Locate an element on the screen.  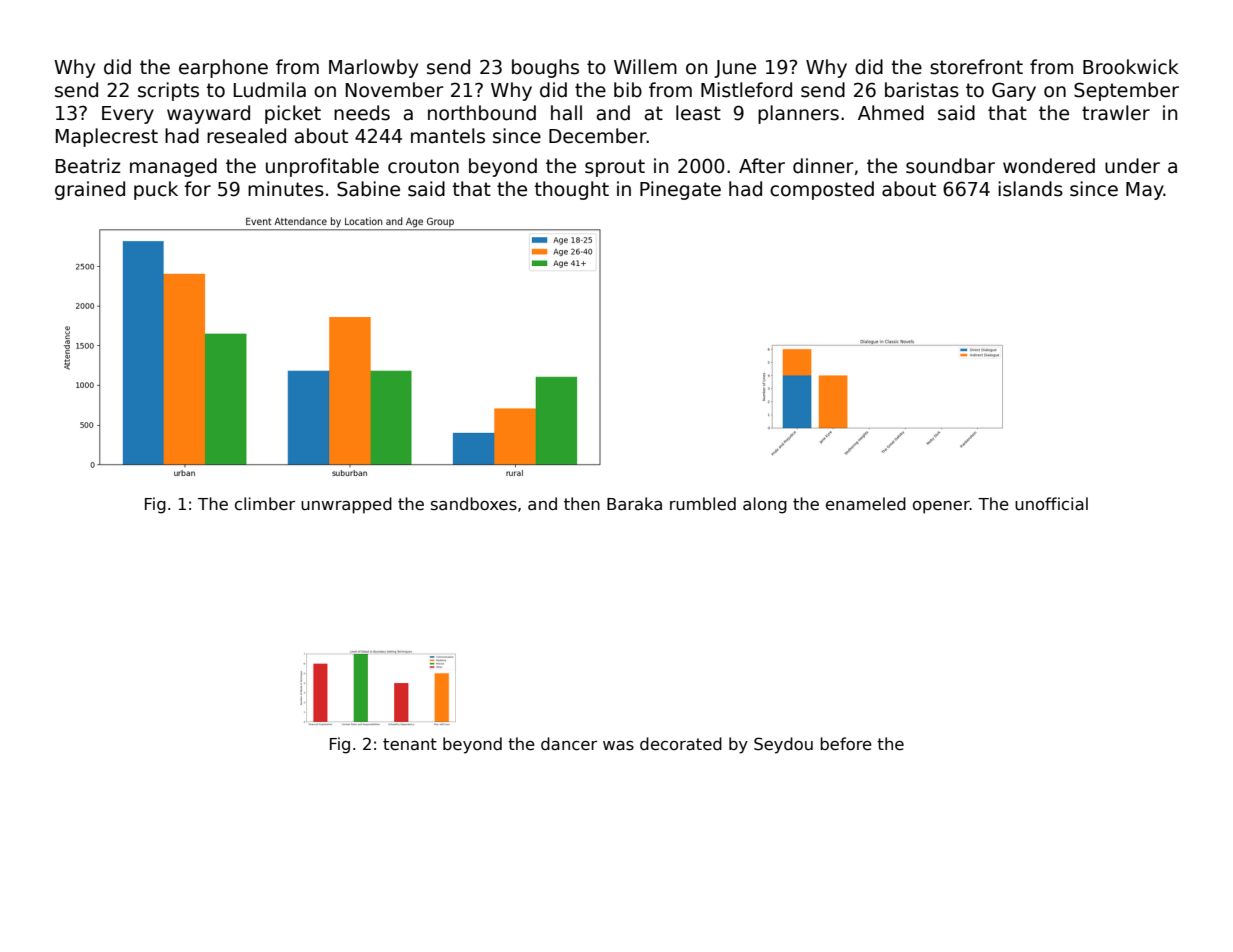
unwrapped is located at coordinates (346, 505).
